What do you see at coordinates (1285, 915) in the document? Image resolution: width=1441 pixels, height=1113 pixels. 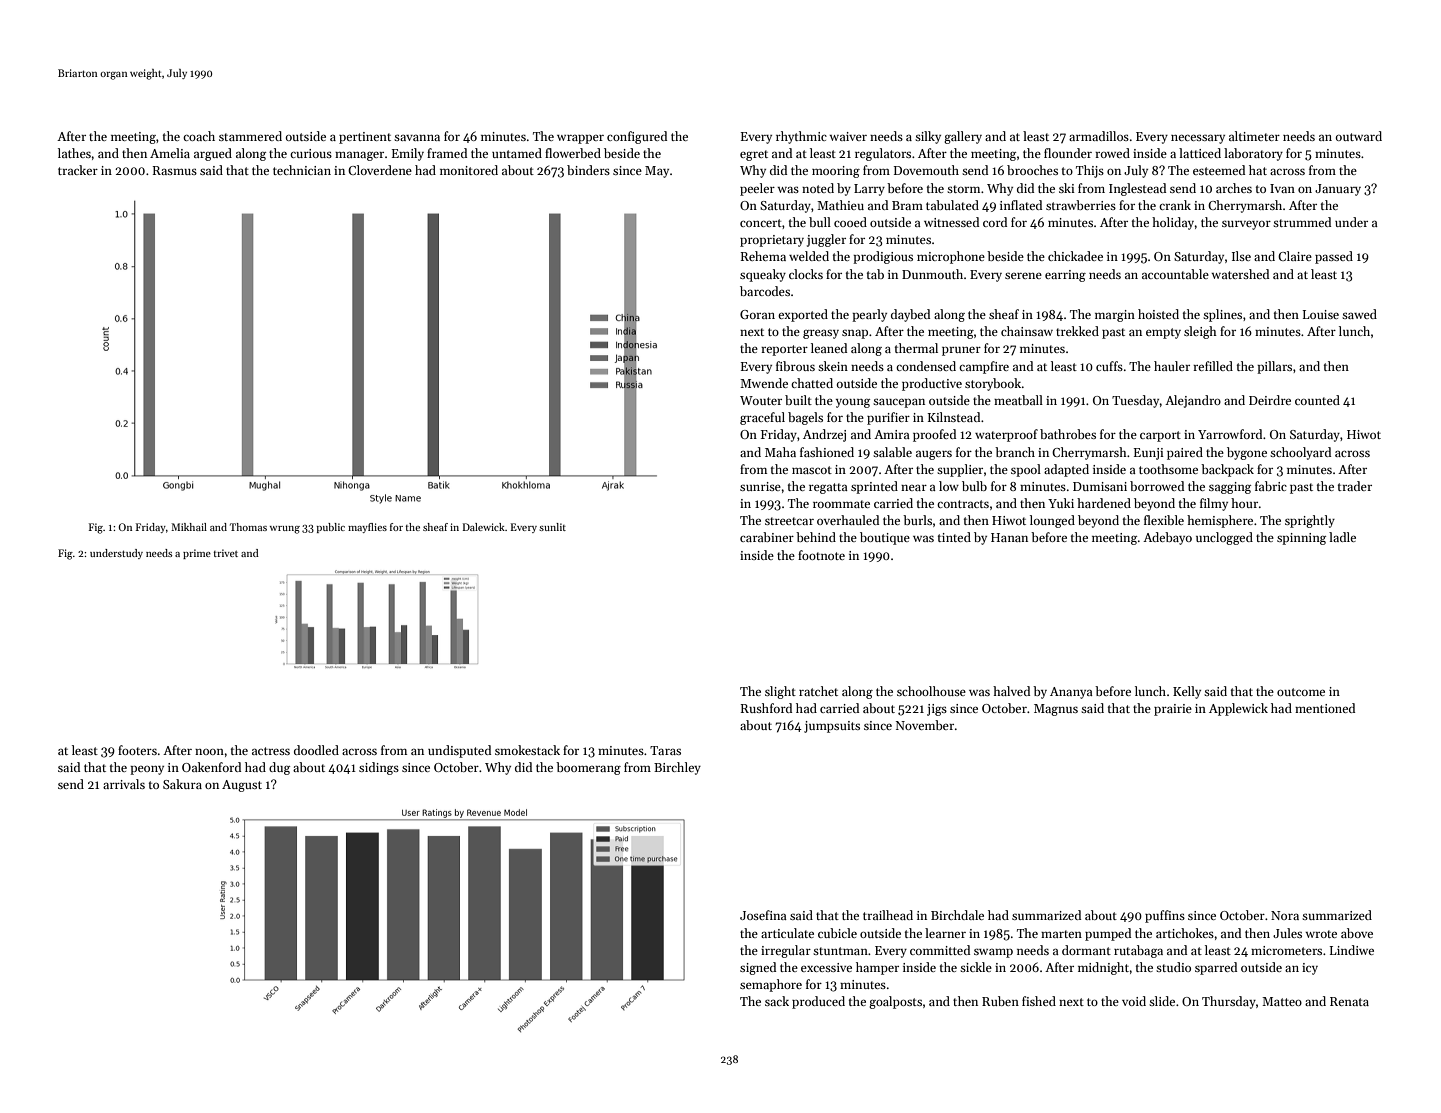 I see `Nora` at bounding box center [1285, 915].
